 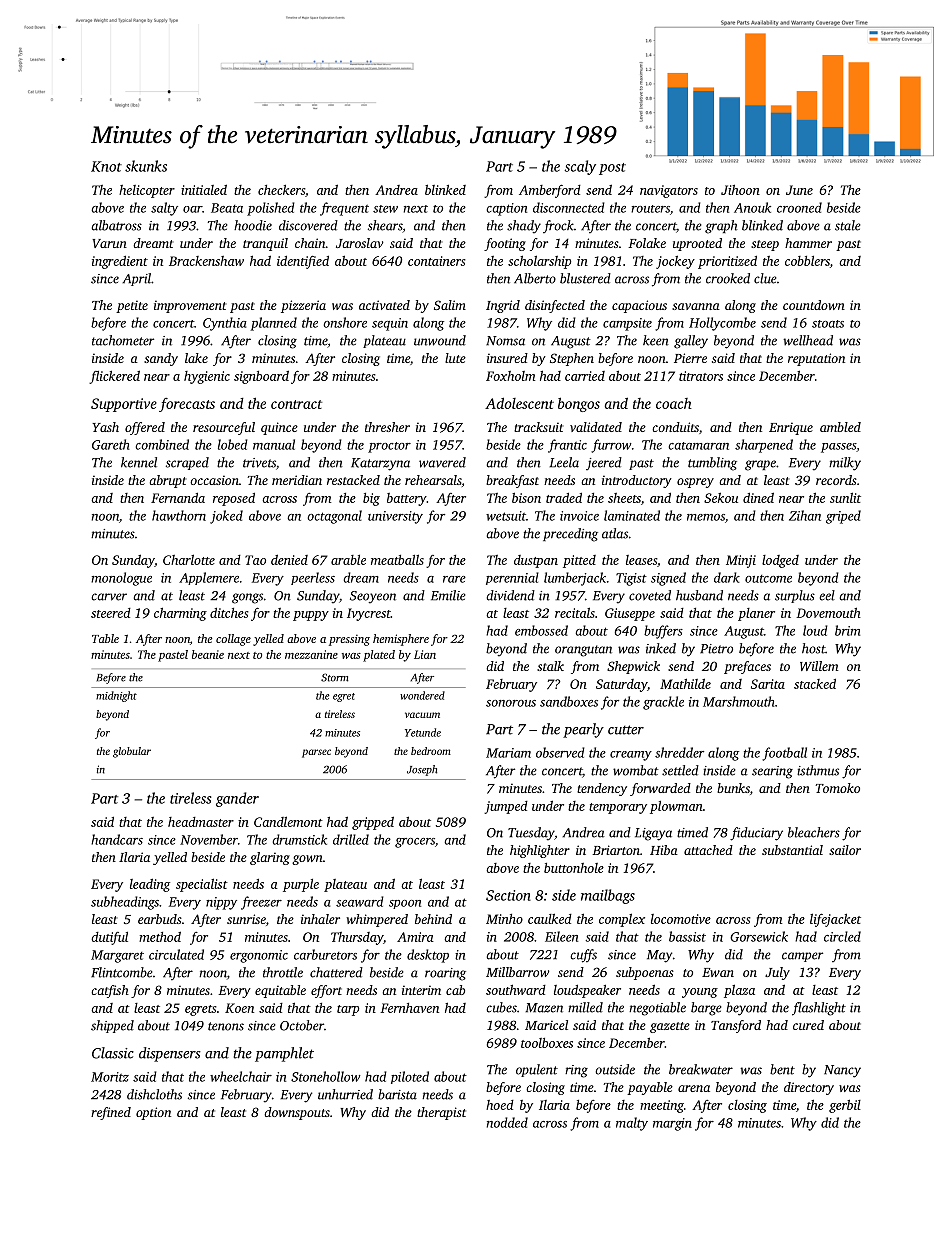 What do you see at coordinates (583, 651) in the page?
I see `orangutan` at bounding box center [583, 651].
